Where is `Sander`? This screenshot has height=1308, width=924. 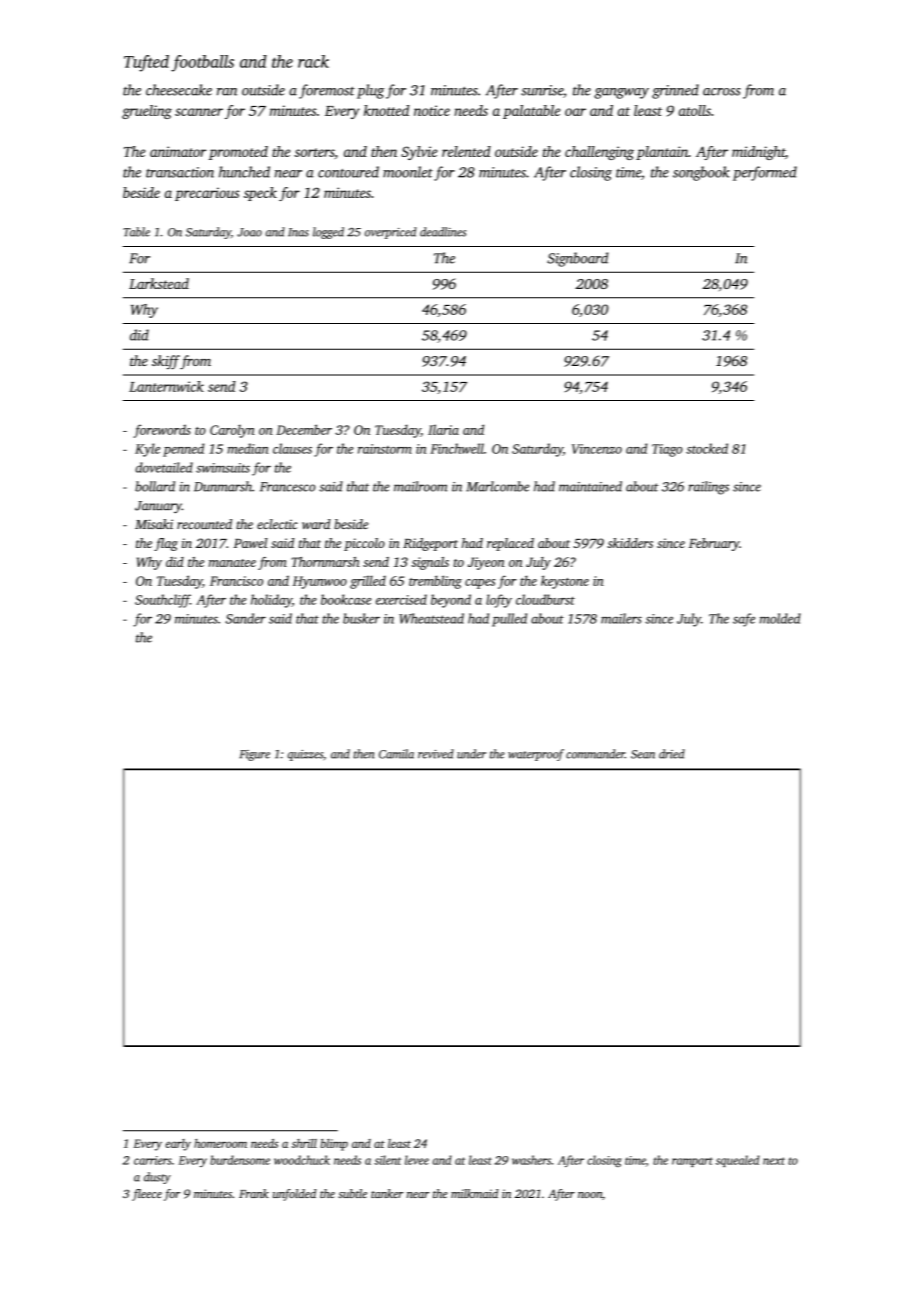 Sander is located at coordinates (245, 618).
